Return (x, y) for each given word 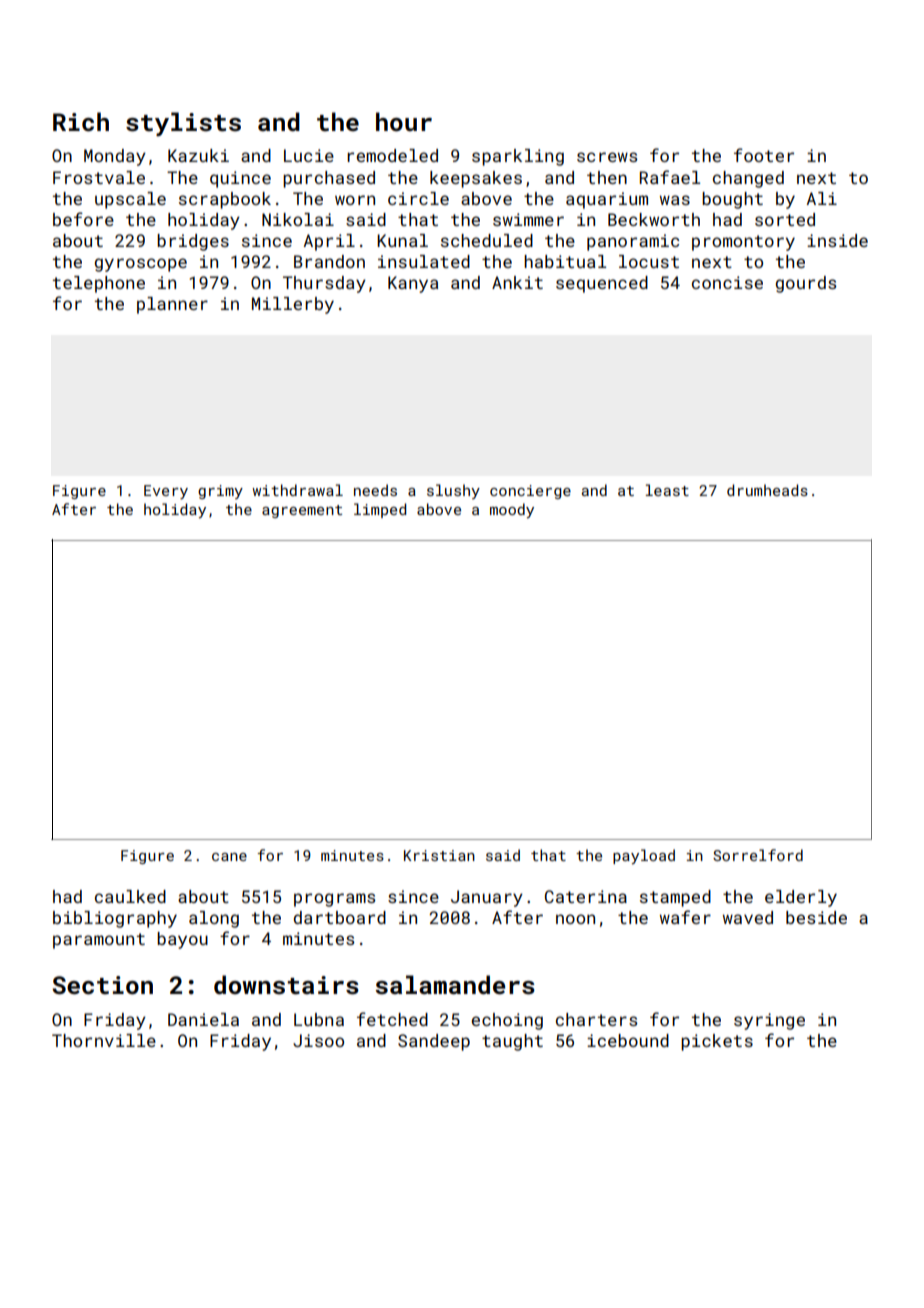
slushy (453, 491)
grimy (220, 492)
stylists (183, 124)
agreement (302, 511)
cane (229, 857)
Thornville (104, 1040)
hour (404, 121)
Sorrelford (758, 855)
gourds (806, 284)
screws (607, 157)
